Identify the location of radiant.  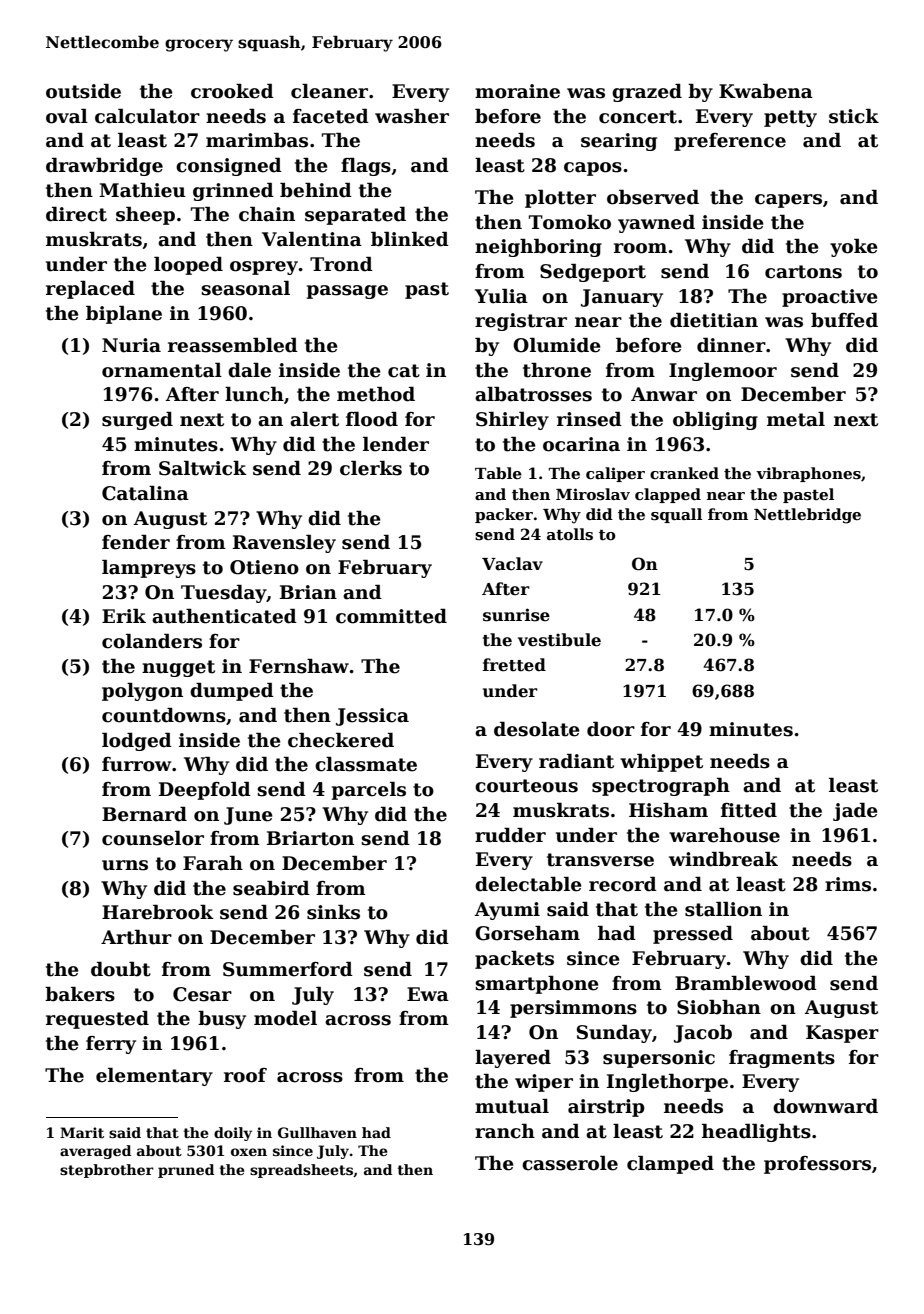
(576, 761).
